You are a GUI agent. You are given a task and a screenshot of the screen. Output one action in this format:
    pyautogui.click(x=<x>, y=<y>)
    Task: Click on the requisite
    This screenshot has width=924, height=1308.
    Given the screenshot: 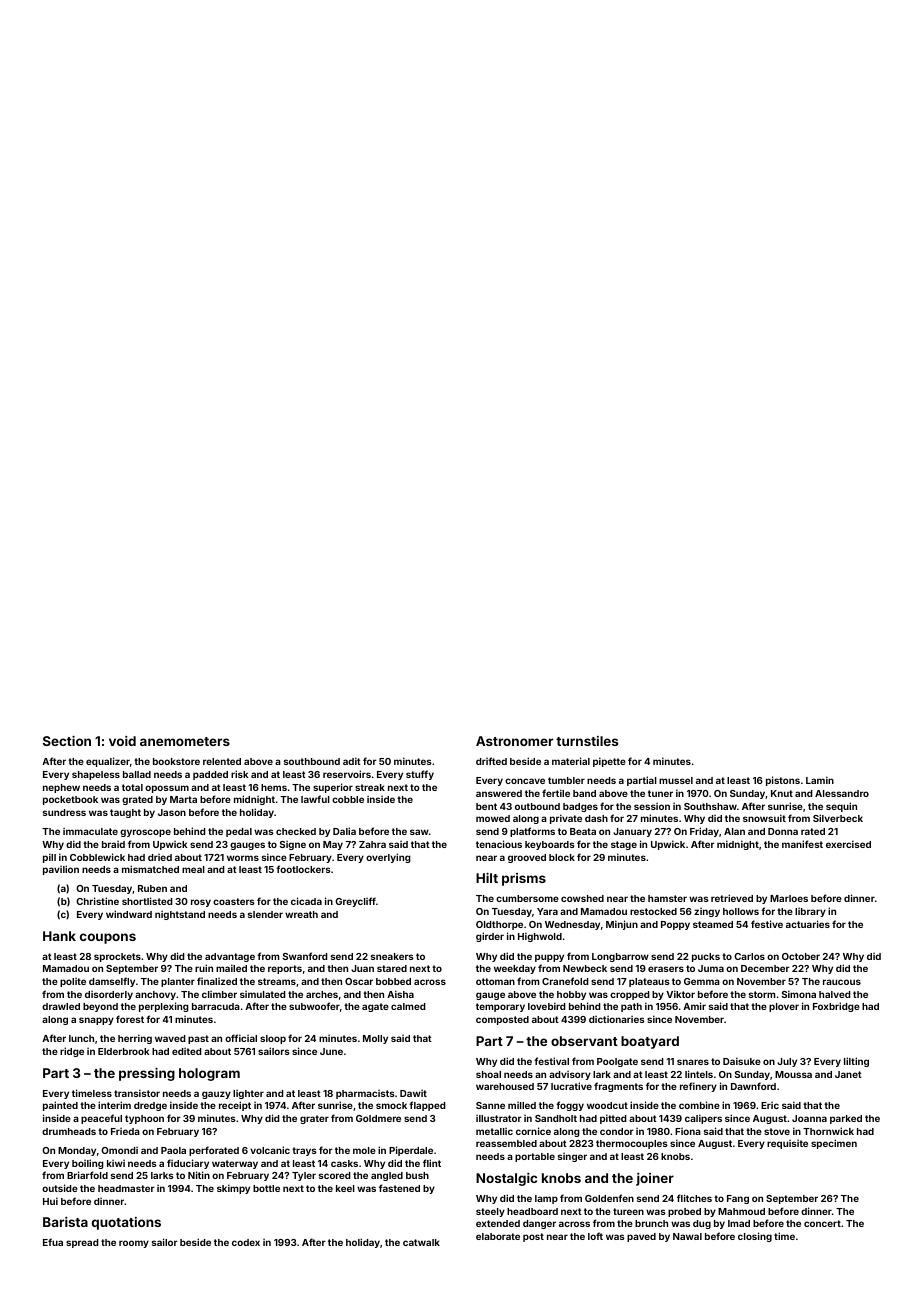 What is the action you would take?
    pyautogui.click(x=787, y=1144)
